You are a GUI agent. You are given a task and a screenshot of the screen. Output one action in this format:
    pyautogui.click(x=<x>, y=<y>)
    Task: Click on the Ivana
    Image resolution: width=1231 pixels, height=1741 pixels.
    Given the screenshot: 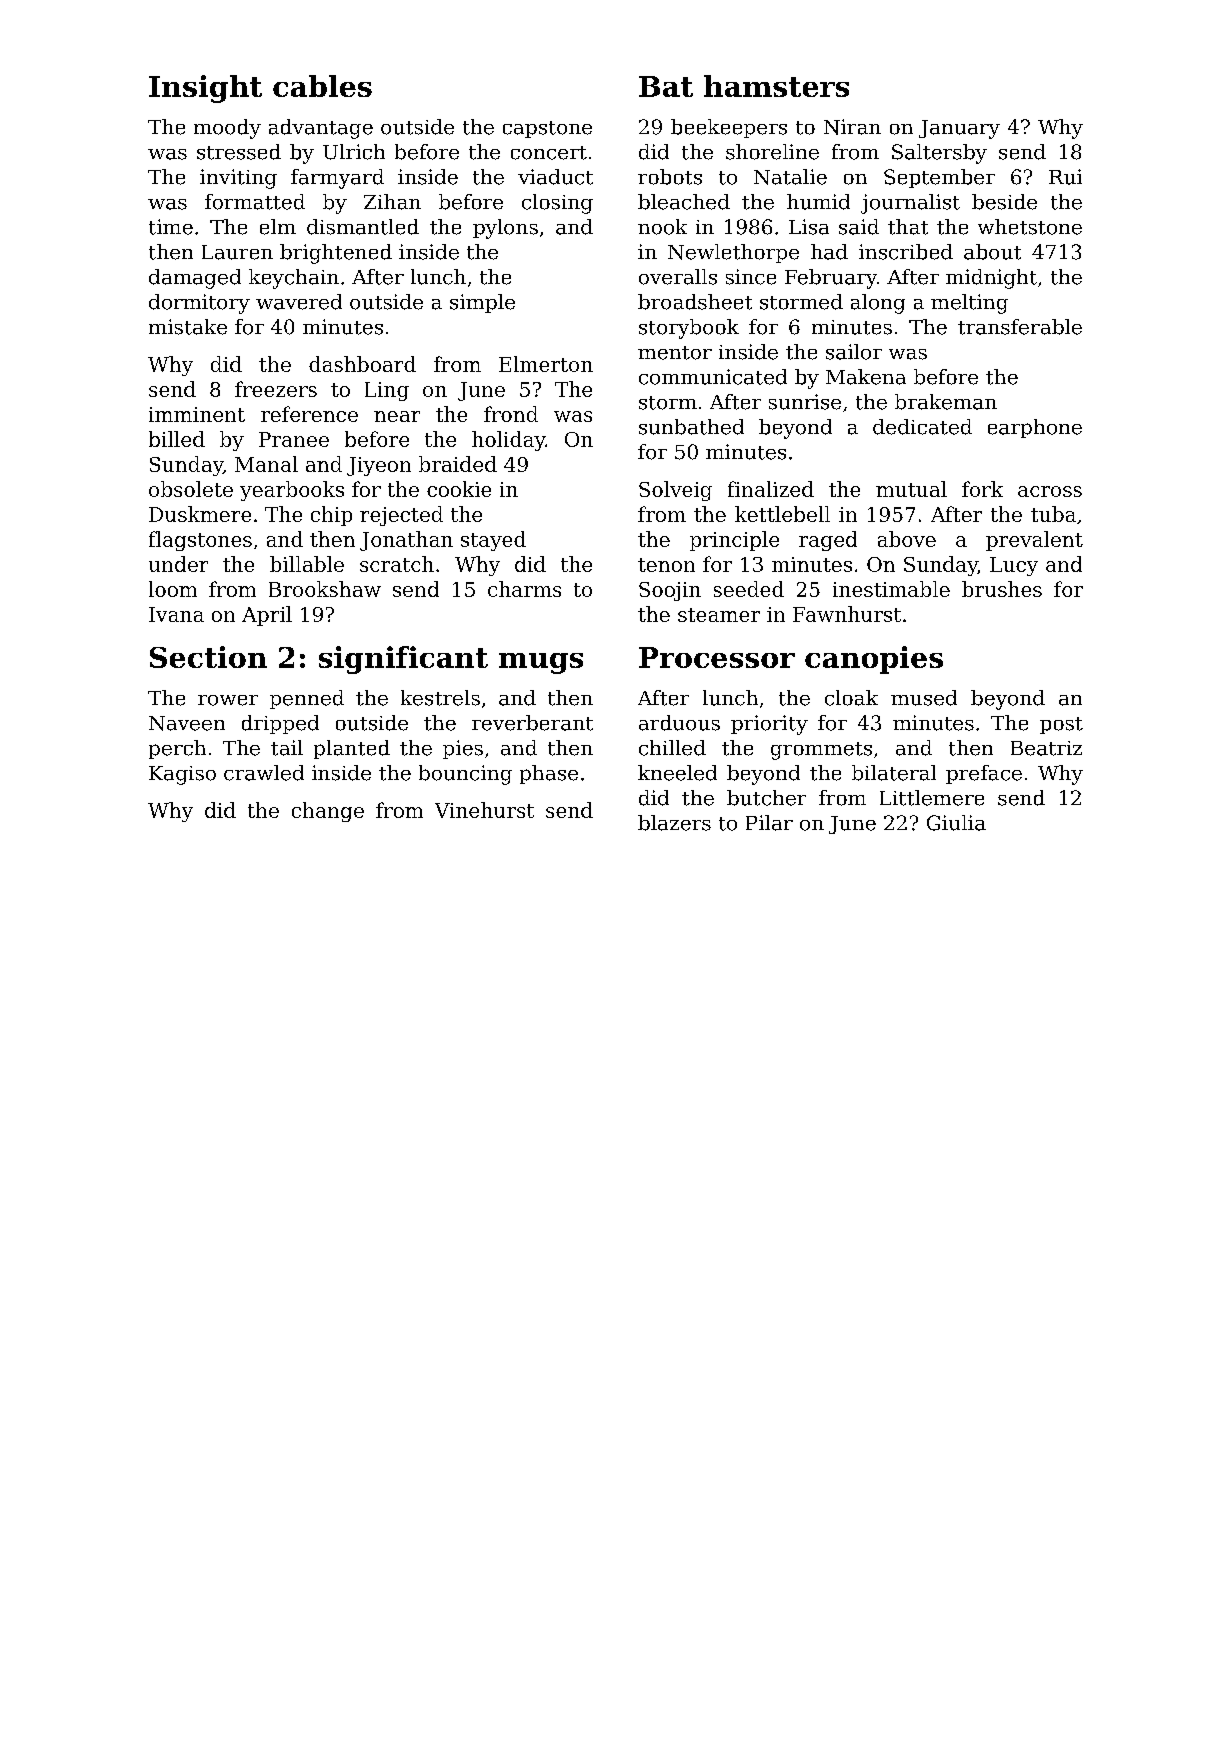 What is the action you would take?
    pyautogui.click(x=176, y=614)
